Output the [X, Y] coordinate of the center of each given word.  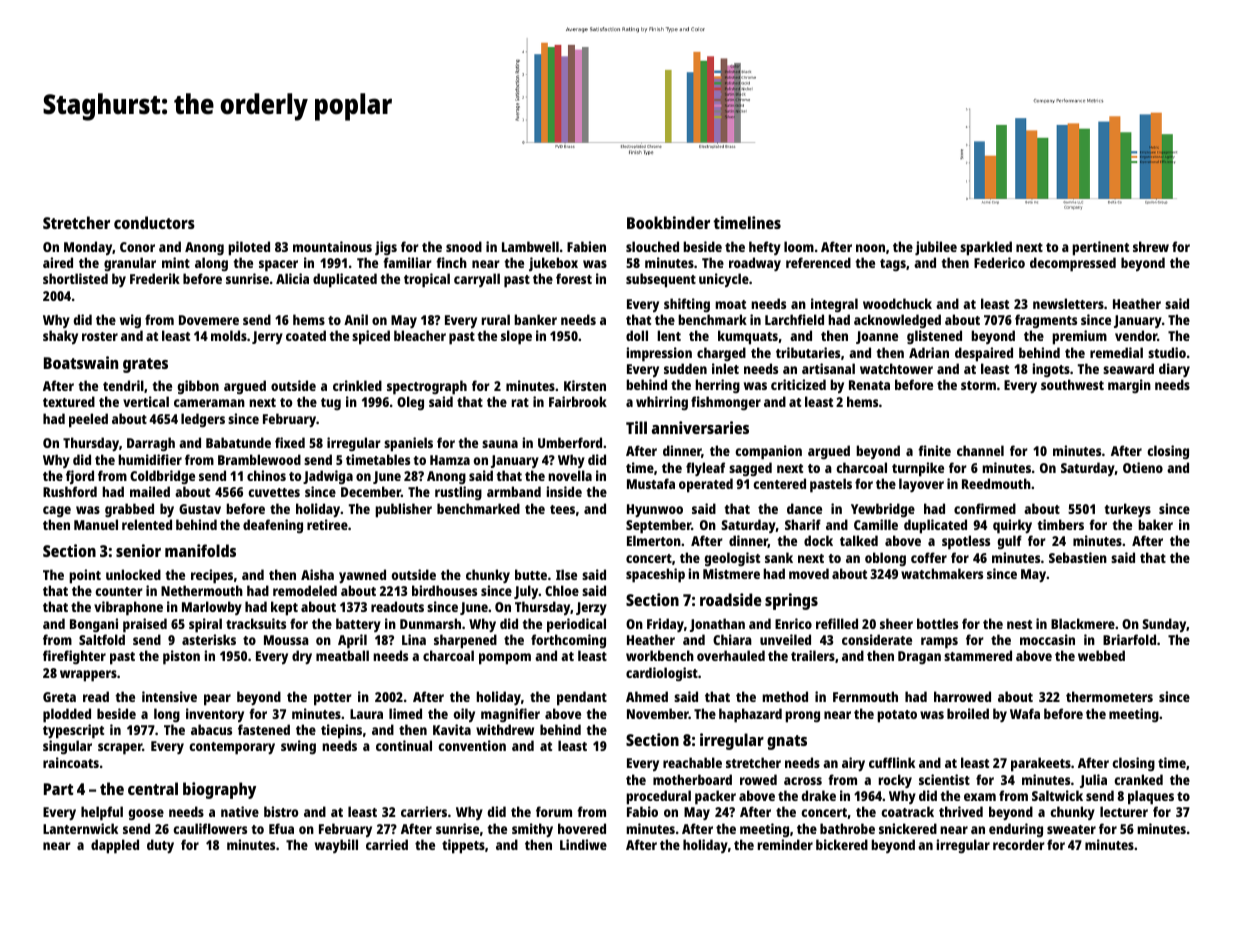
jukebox [553, 264]
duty [160, 846]
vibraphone [128, 608]
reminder [785, 844]
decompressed [1073, 264]
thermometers [1109, 696]
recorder [1019, 844]
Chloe [562, 590]
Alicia [292, 278]
